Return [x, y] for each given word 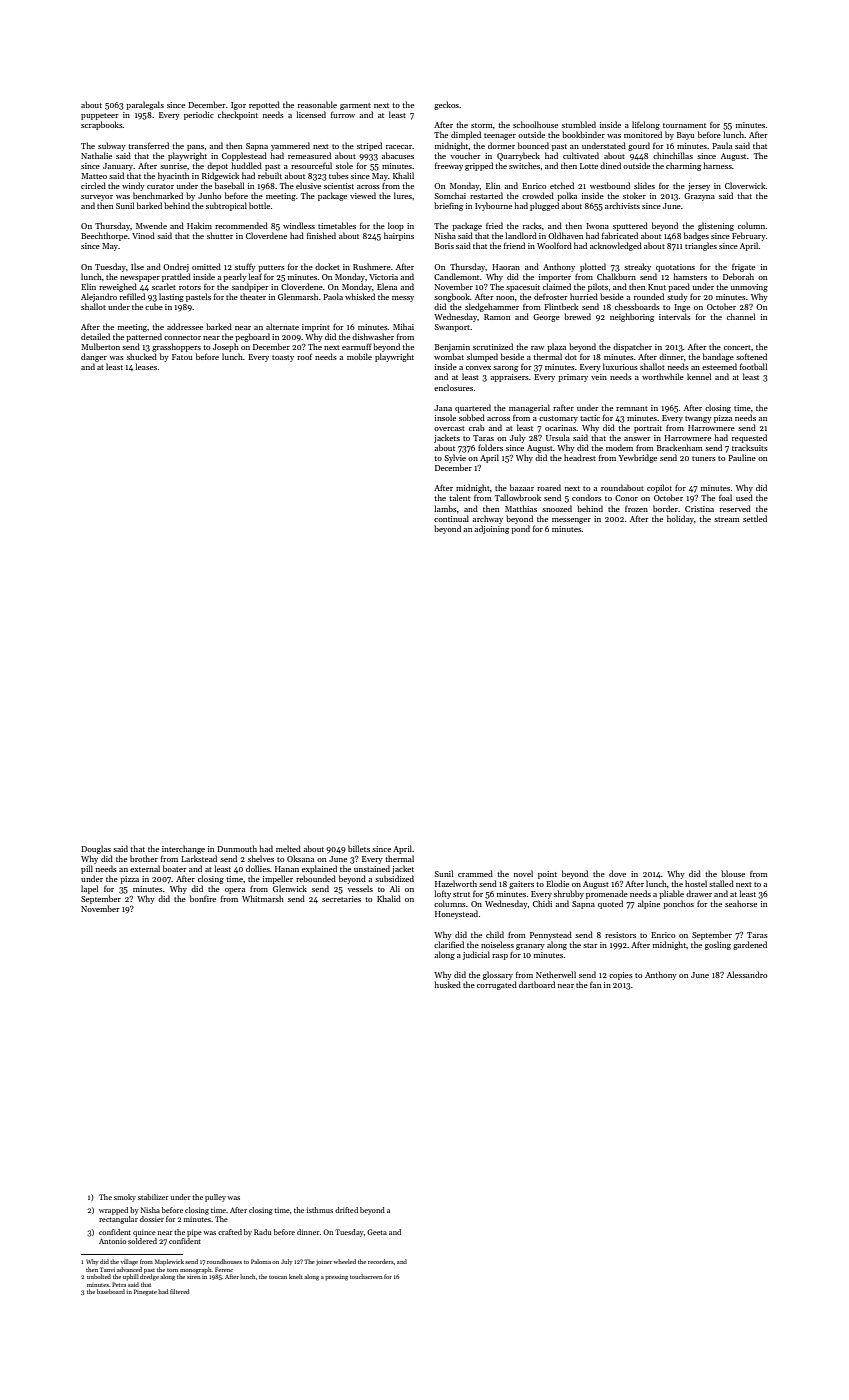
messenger [571, 521]
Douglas [96, 849]
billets [359, 848]
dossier [152, 1219]
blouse [733, 873]
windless [299, 225]
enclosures [453, 387]
